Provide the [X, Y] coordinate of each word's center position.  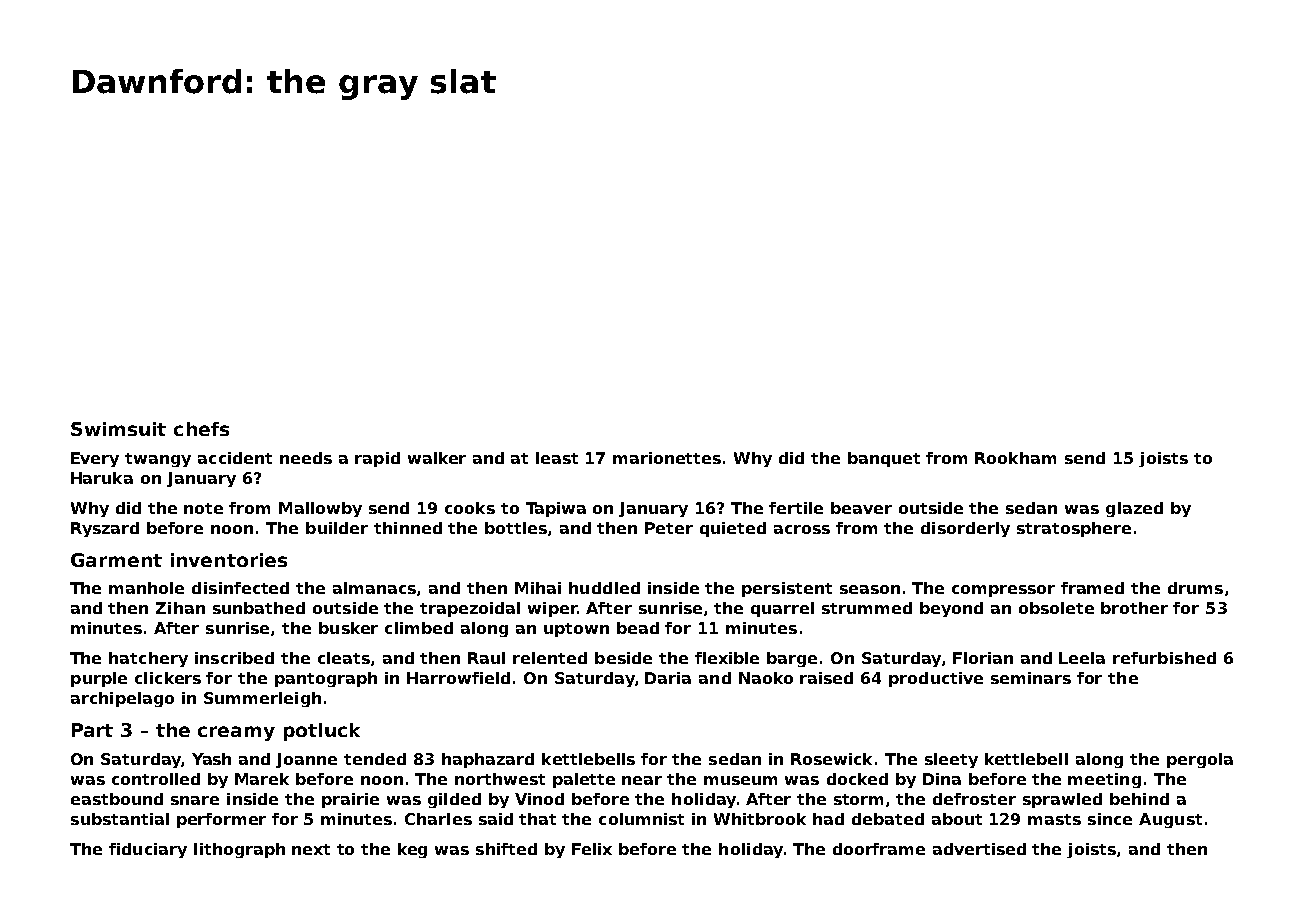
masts [1054, 819]
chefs [201, 429]
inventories [229, 560]
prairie [350, 800]
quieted [733, 529]
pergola [1200, 760]
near [642, 780]
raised [826, 678]
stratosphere [1074, 529]
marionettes [667, 458]
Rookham [1015, 458]
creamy [236, 733]
